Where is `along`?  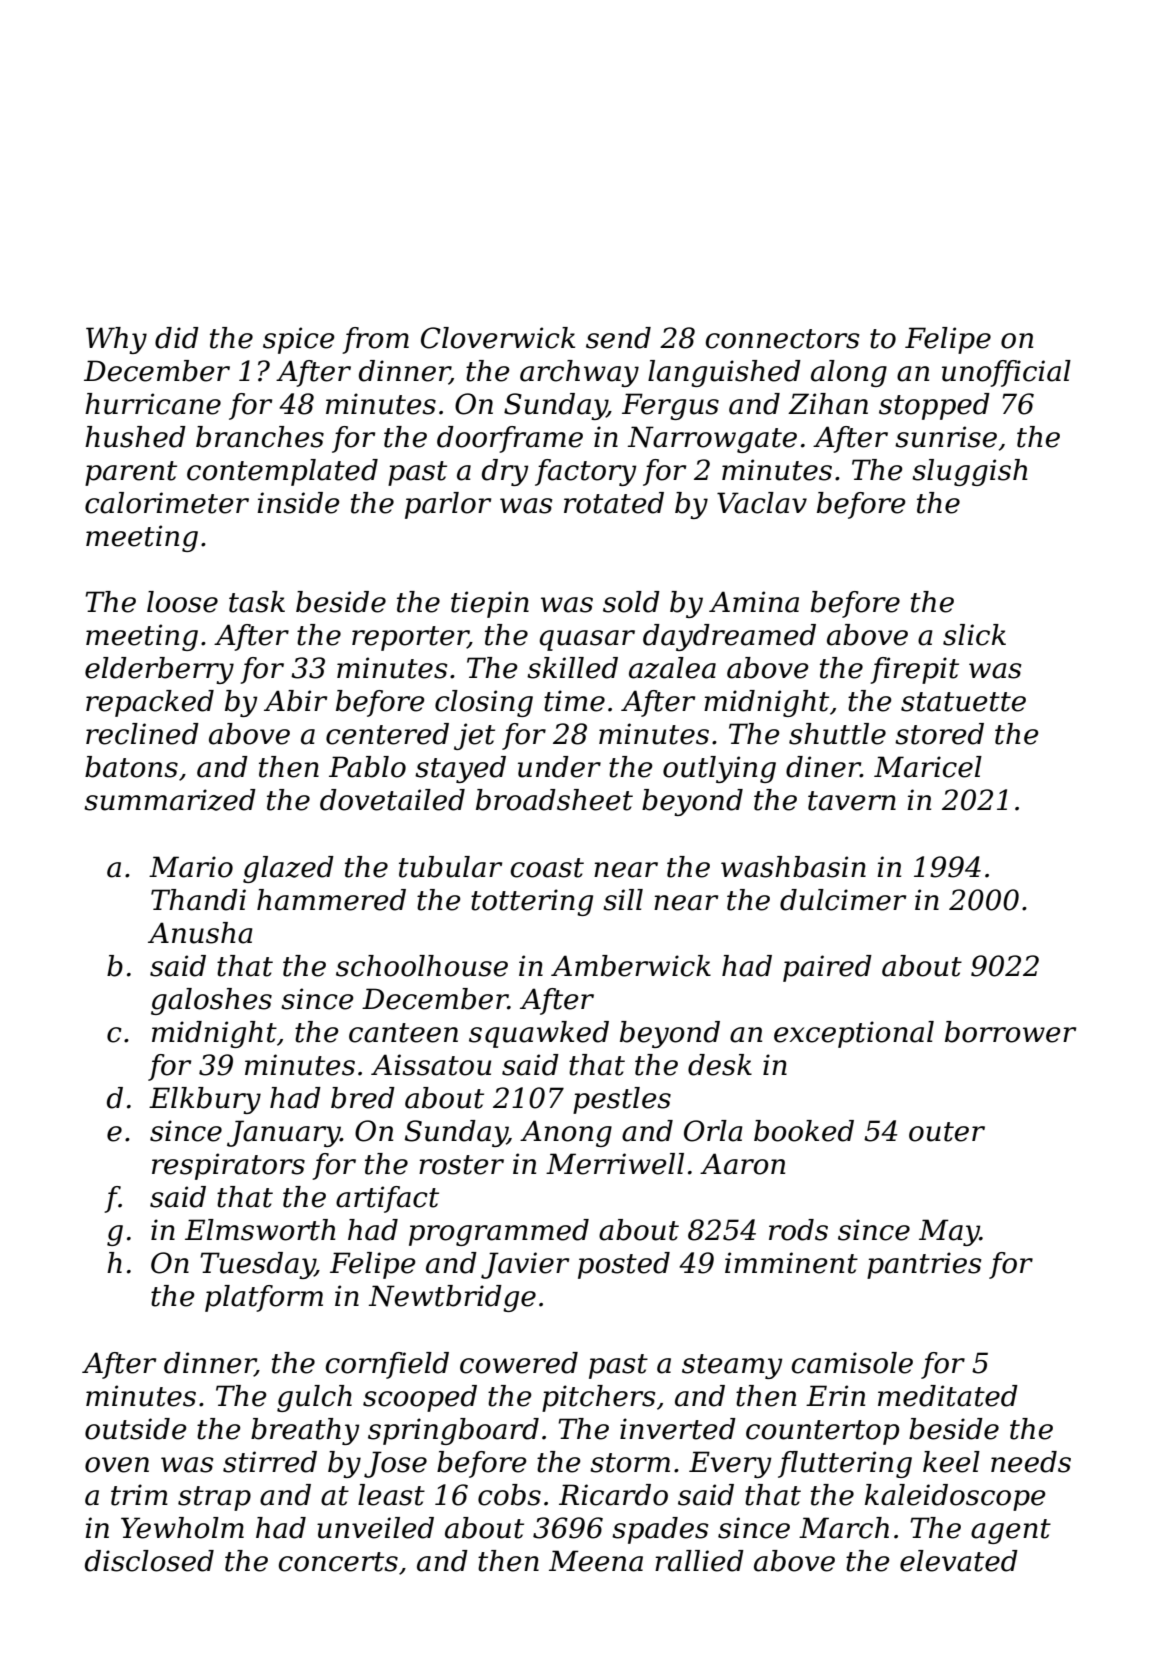
along is located at coordinates (849, 373).
